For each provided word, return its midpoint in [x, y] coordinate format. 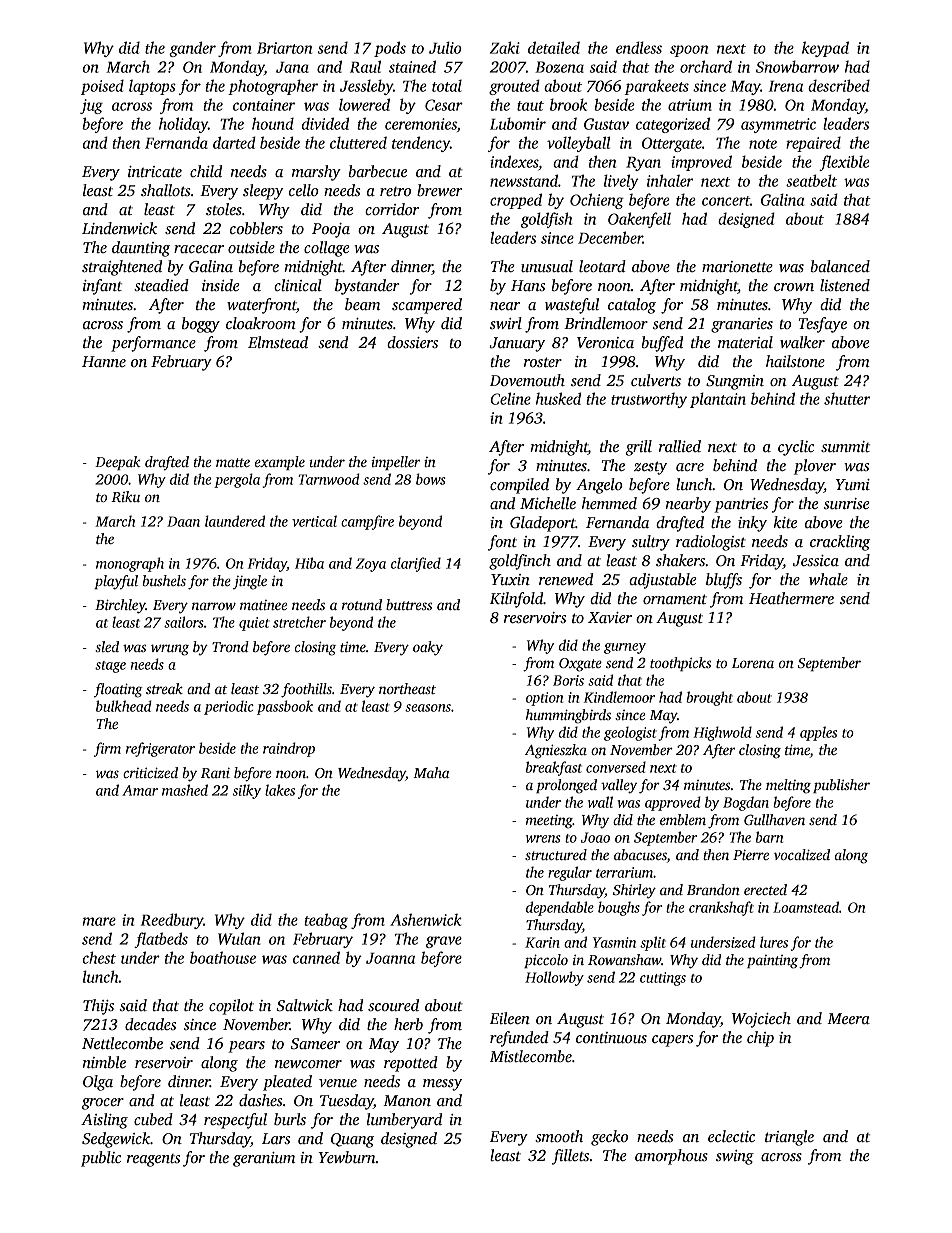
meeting [549, 822]
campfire [367, 522]
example [280, 463]
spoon [689, 51]
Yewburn [347, 1157]
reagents [153, 1160]
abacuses [640, 854]
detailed [554, 47]
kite [785, 522]
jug [91, 106]
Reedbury [172, 921]
